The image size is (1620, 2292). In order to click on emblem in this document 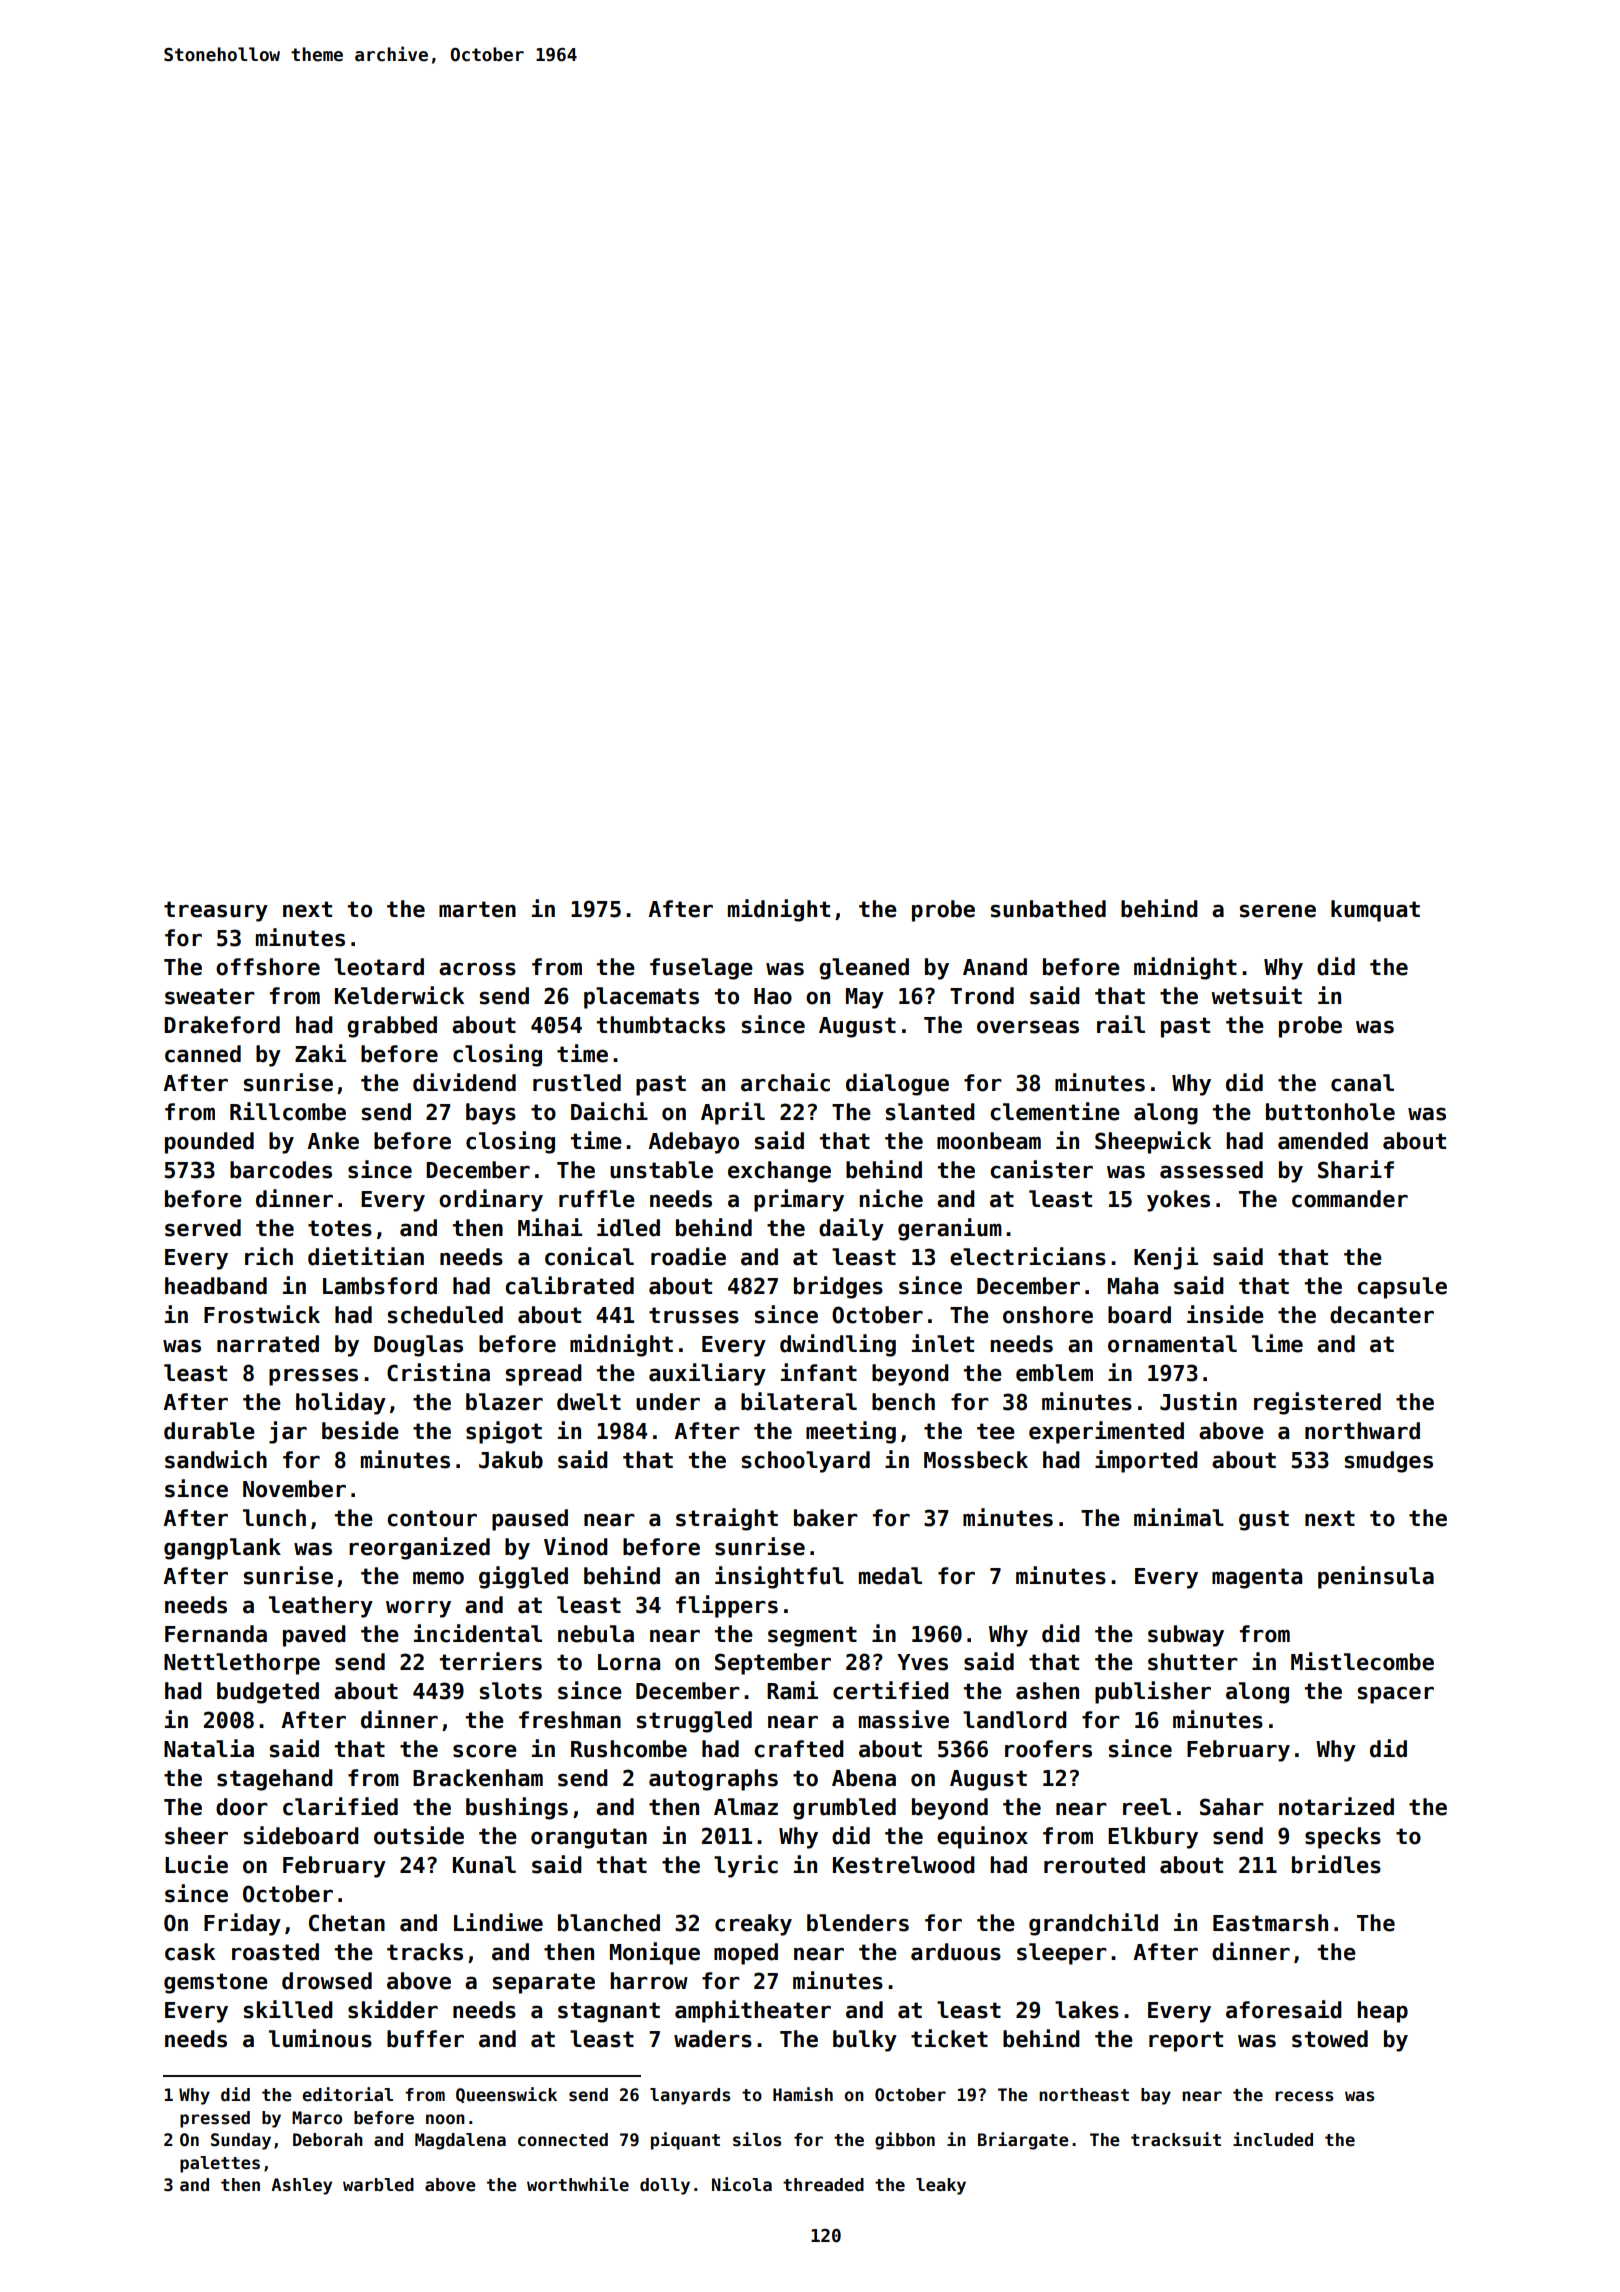, I will do `click(1054, 1373)`.
